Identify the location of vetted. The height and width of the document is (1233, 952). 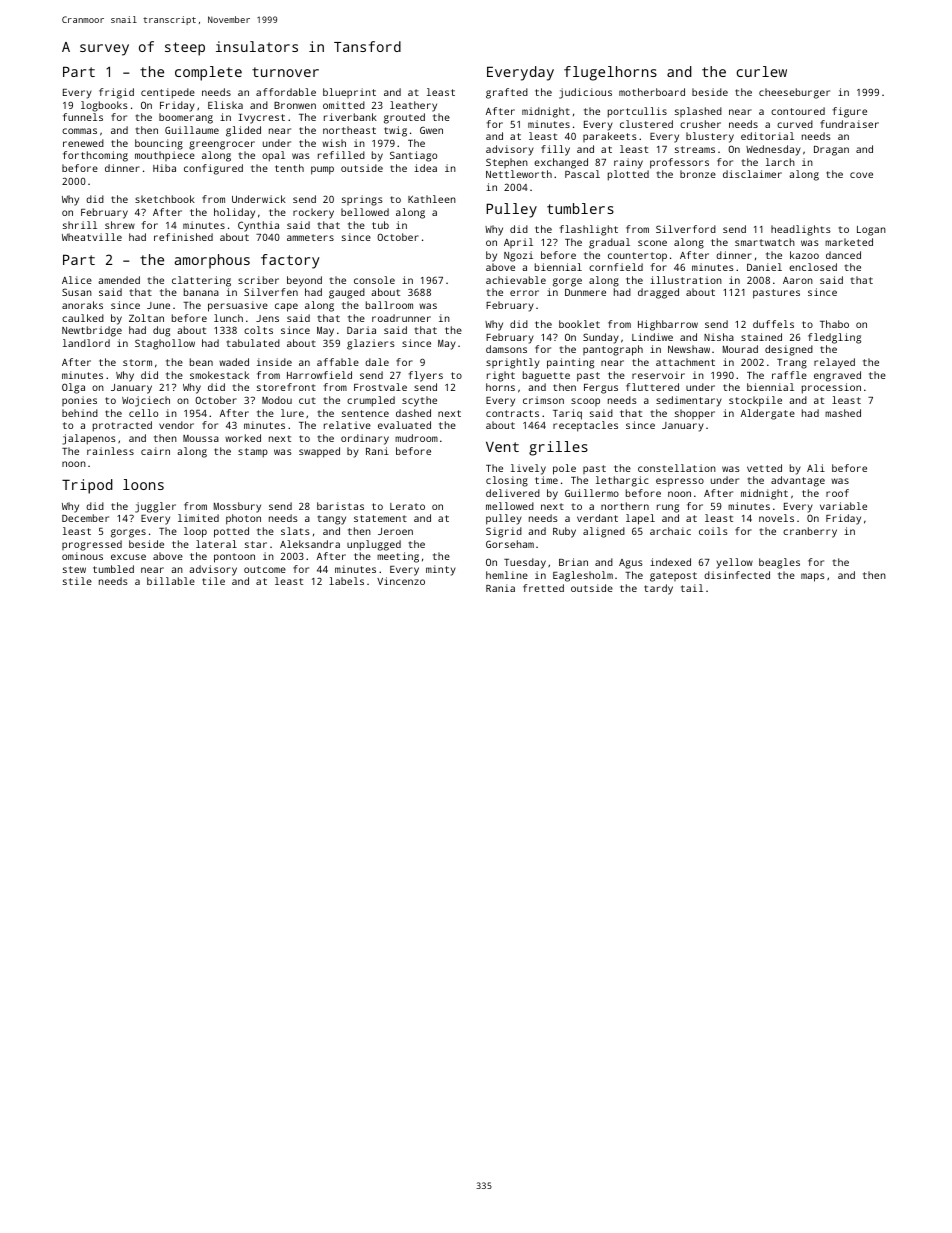
(764, 468).
